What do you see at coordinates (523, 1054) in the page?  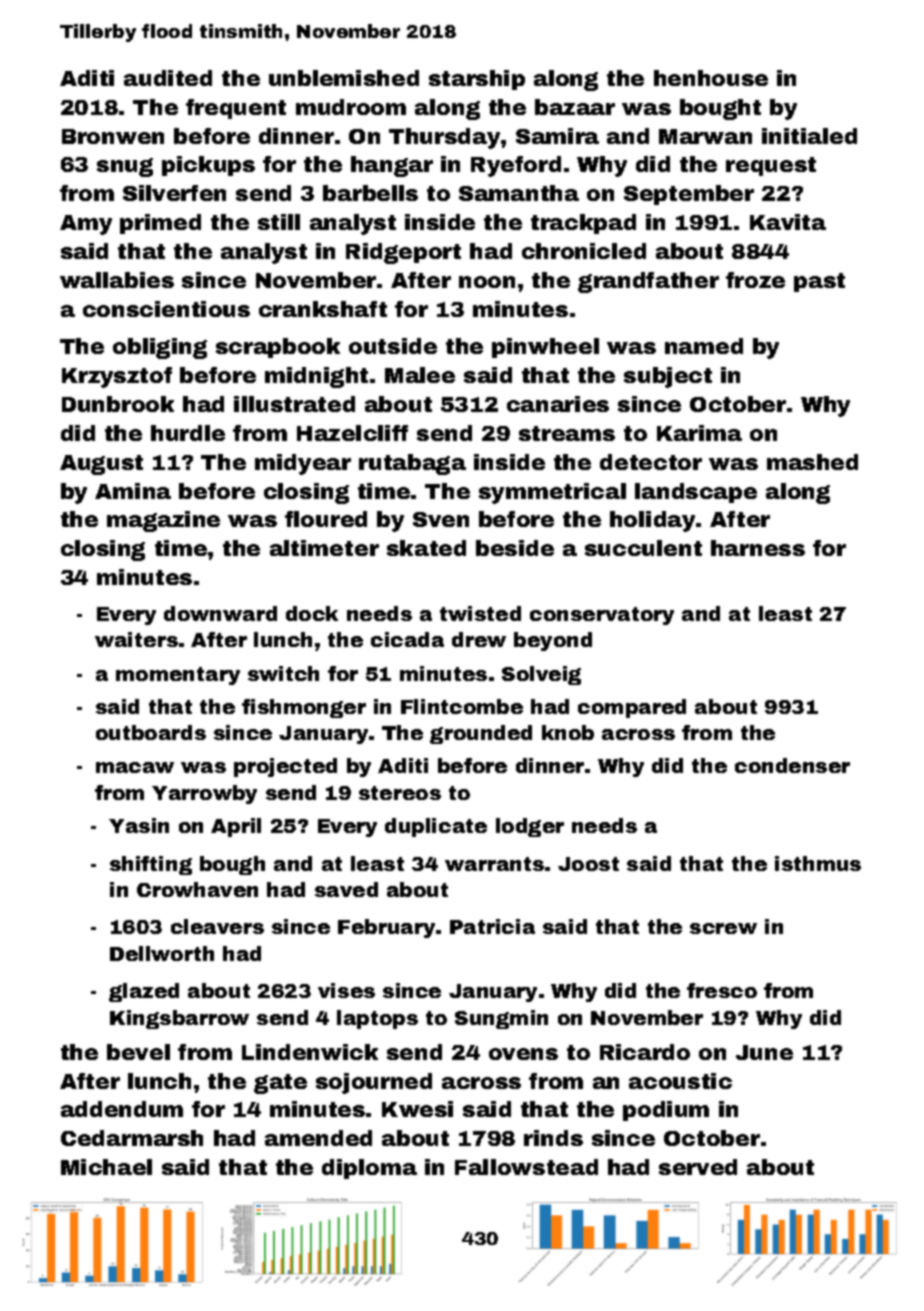 I see `ovens` at bounding box center [523, 1054].
